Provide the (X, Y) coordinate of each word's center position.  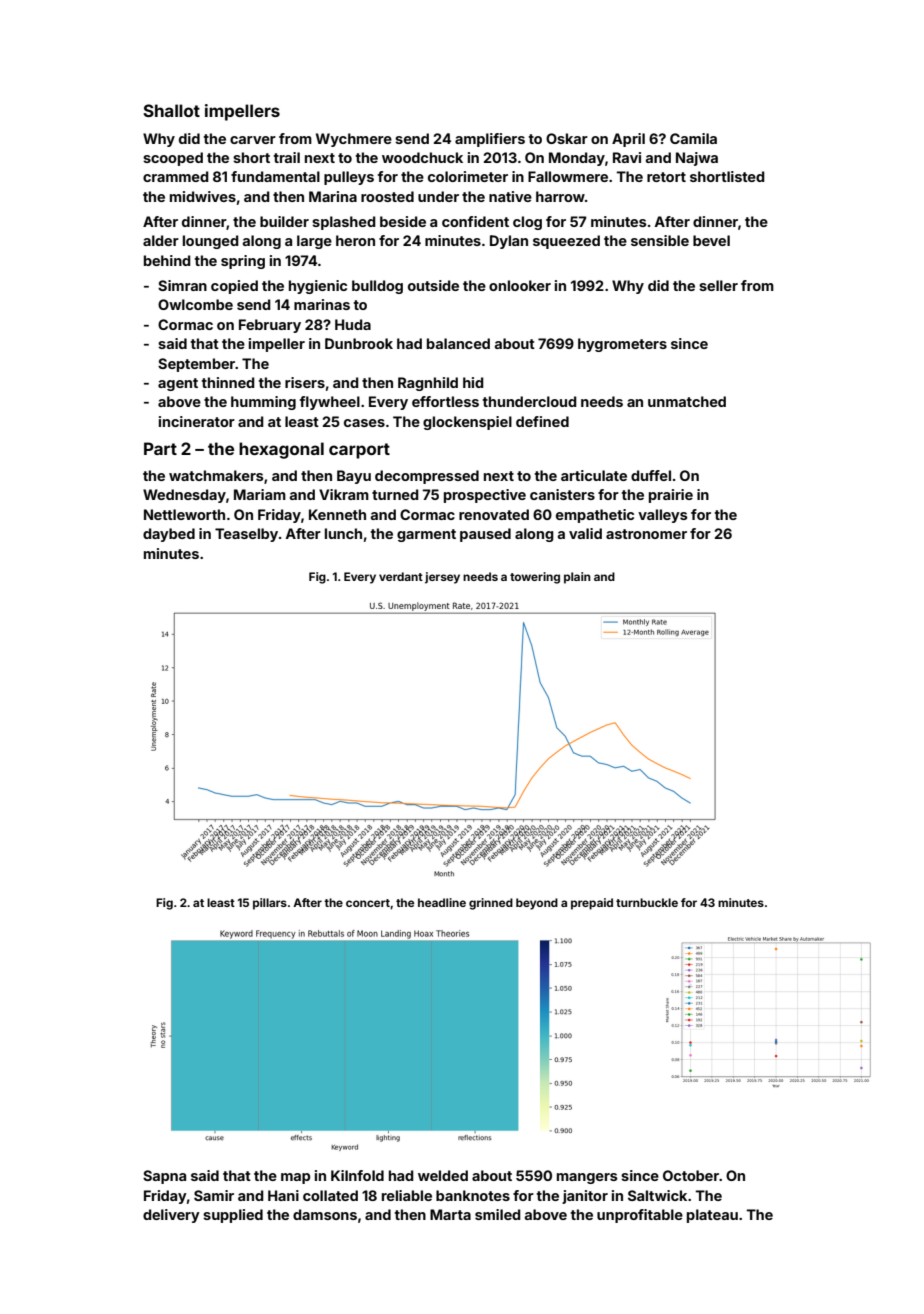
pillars (270, 904)
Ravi (627, 157)
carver (253, 140)
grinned (491, 904)
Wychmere (354, 140)
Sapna (164, 1177)
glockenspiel (467, 423)
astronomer (646, 534)
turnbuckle (647, 902)
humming (263, 403)
